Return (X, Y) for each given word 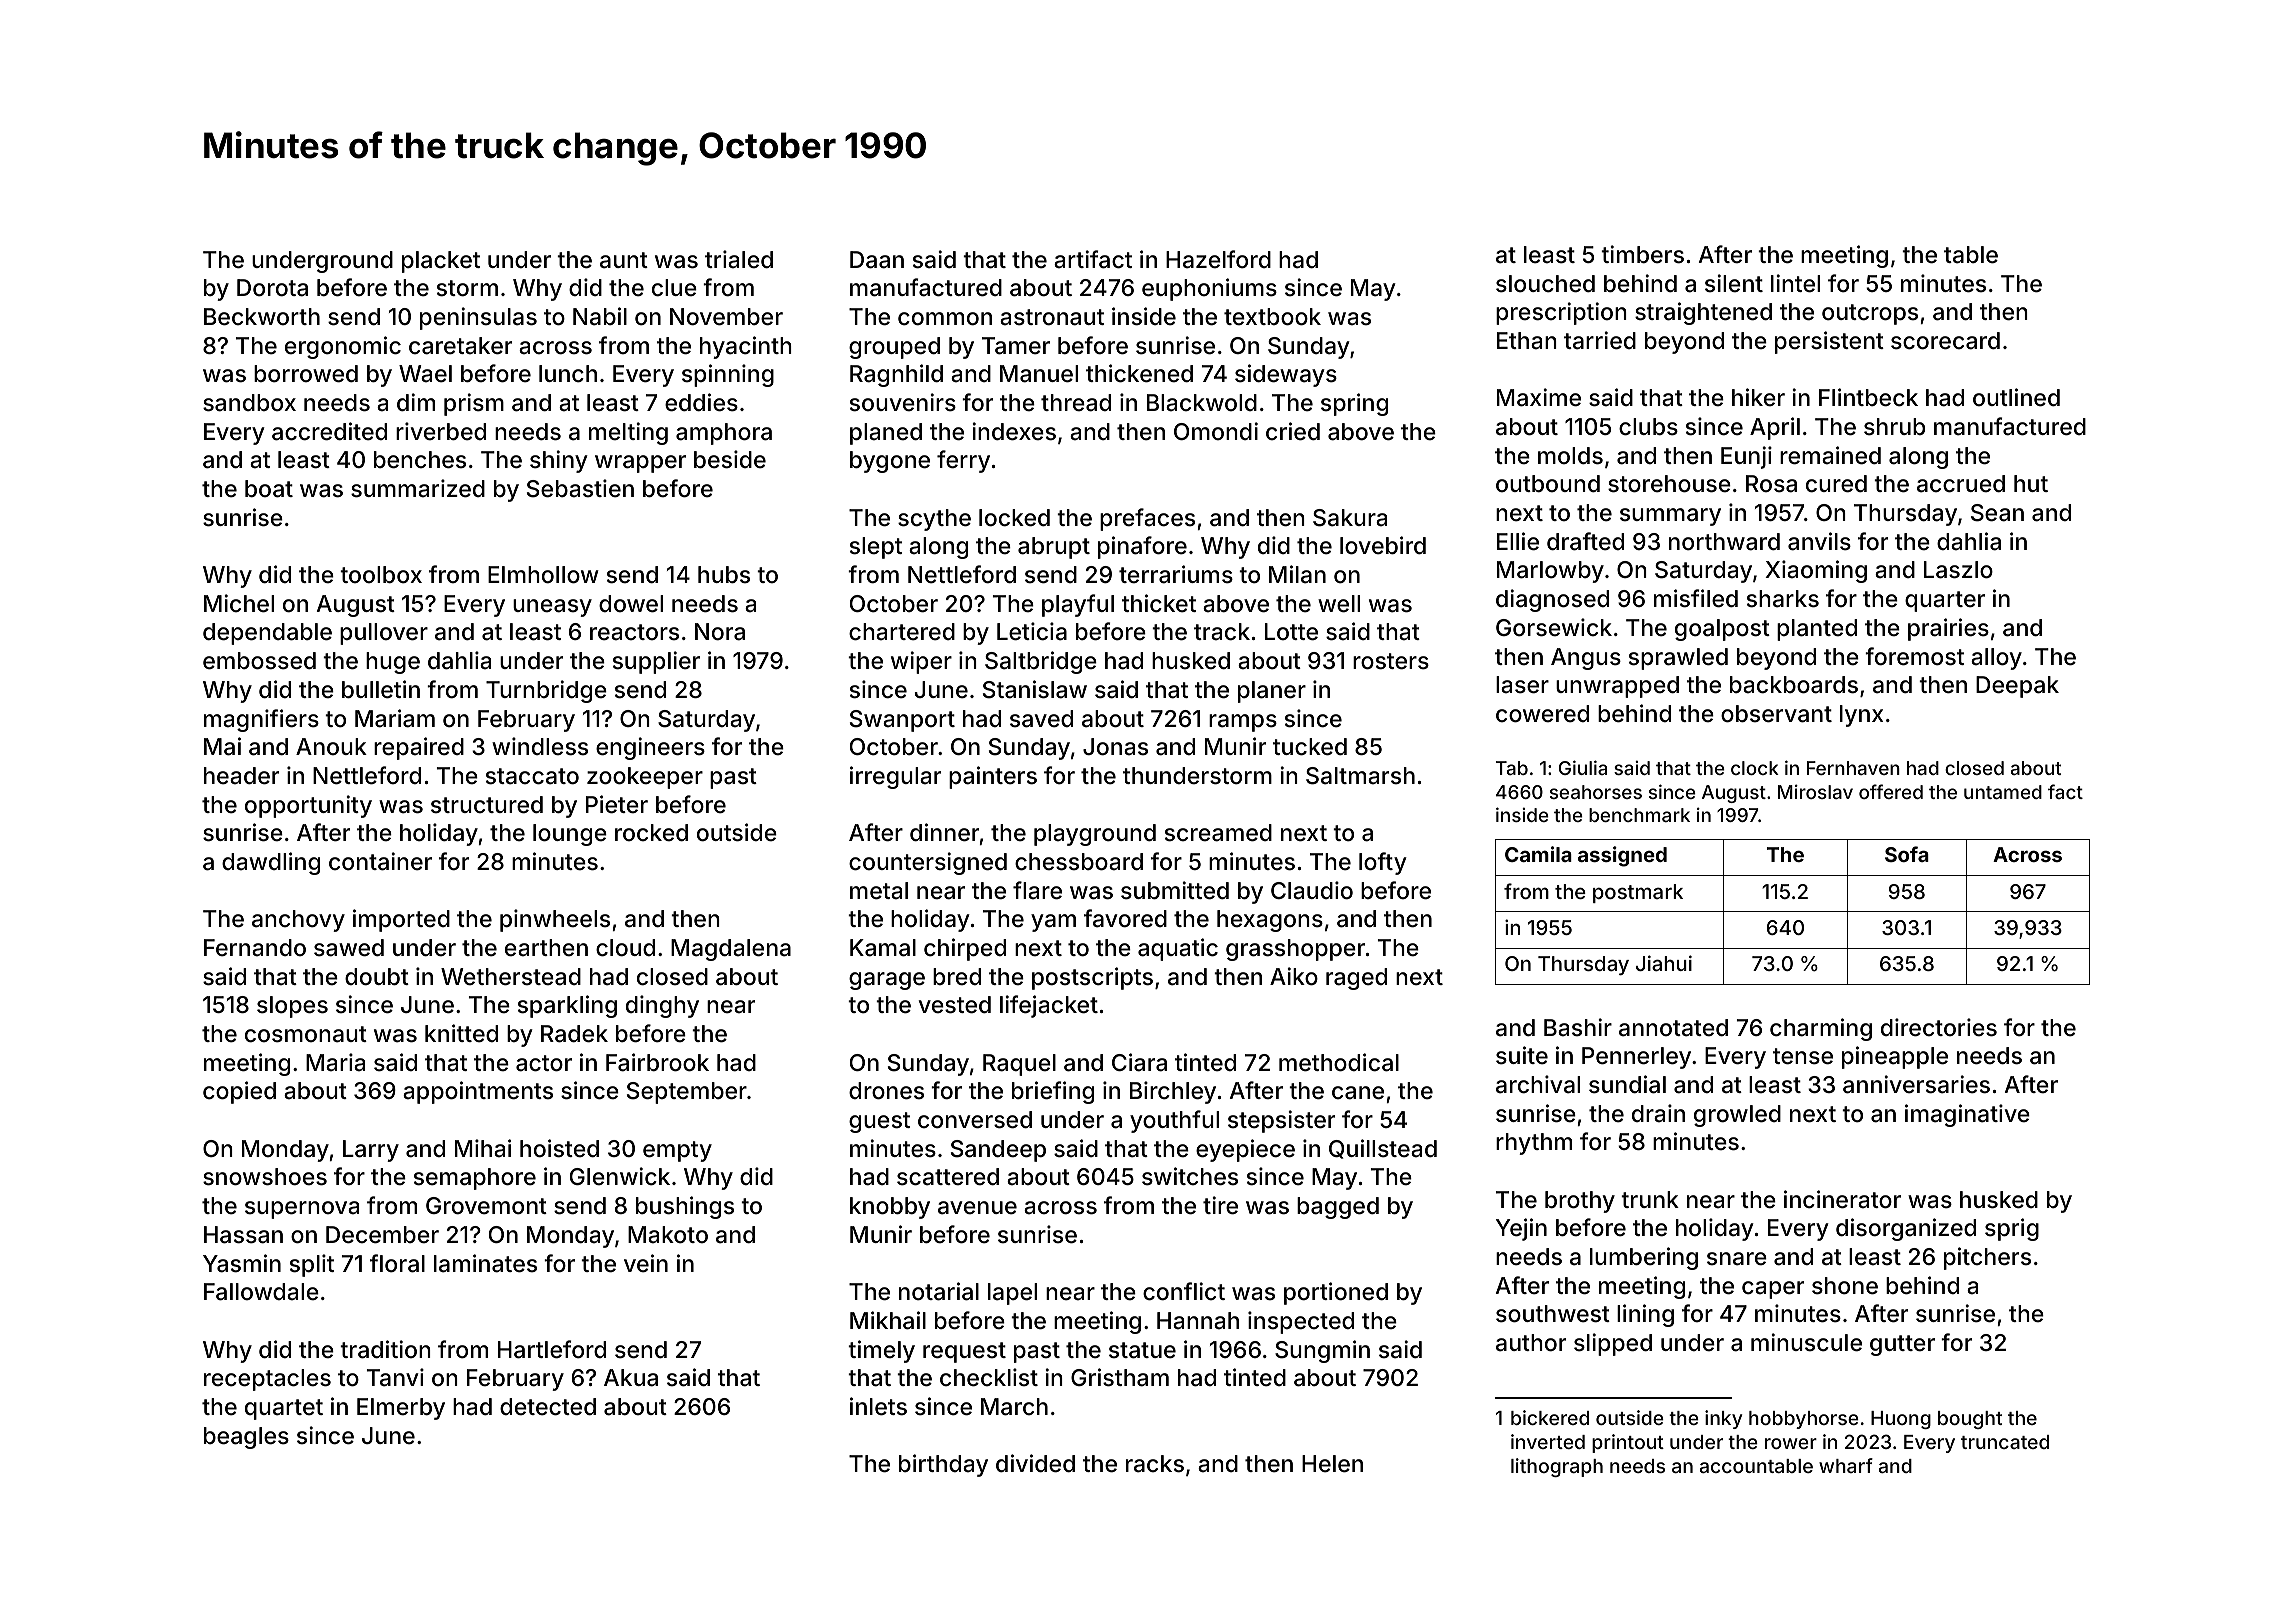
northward (1724, 542)
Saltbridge (1041, 662)
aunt (624, 260)
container (380, 861)
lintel (1795, 283)
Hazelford (1218, 259)
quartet (284, 1409)
